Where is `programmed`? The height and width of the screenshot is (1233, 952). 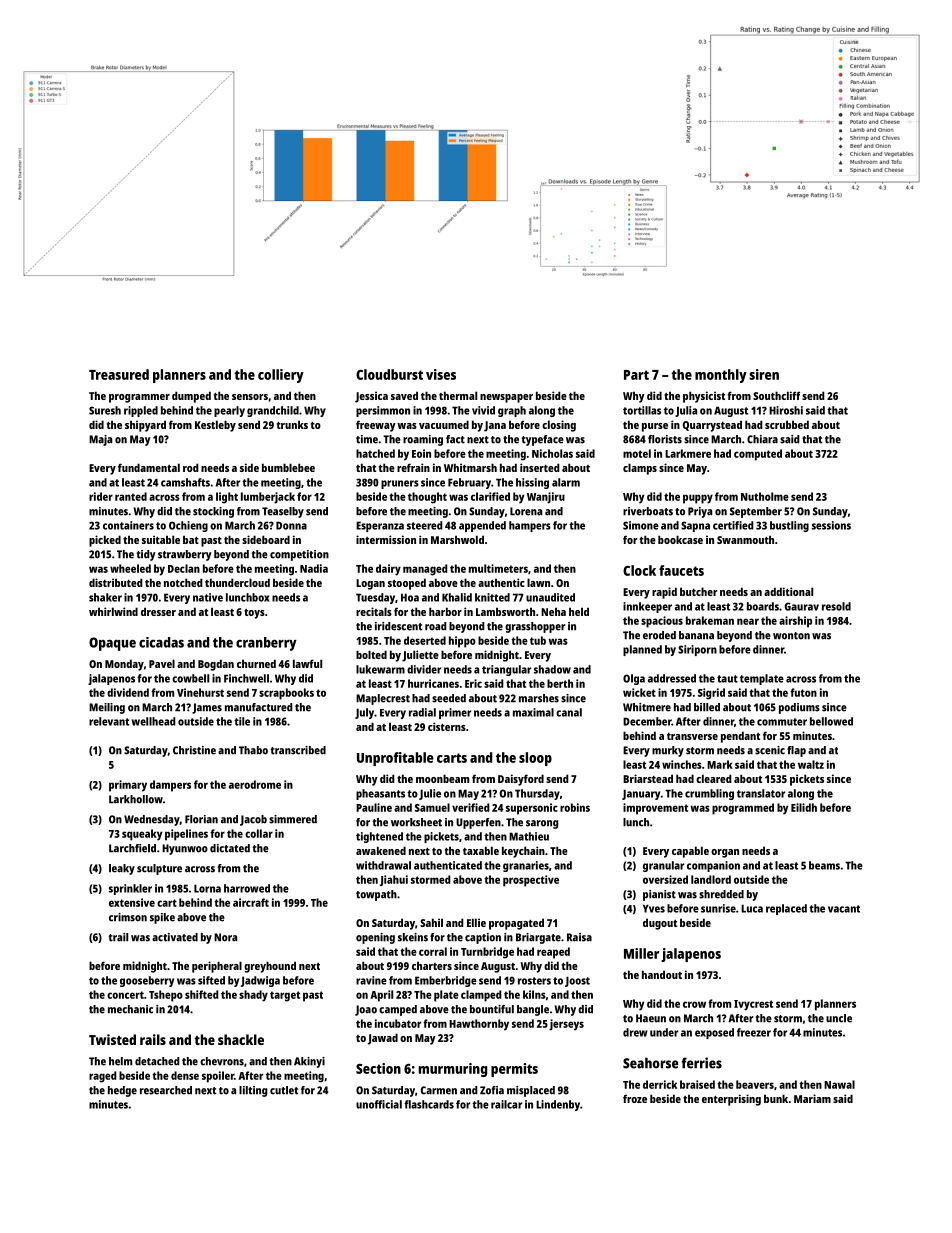 programmed is located at coordinates (743, 809).
